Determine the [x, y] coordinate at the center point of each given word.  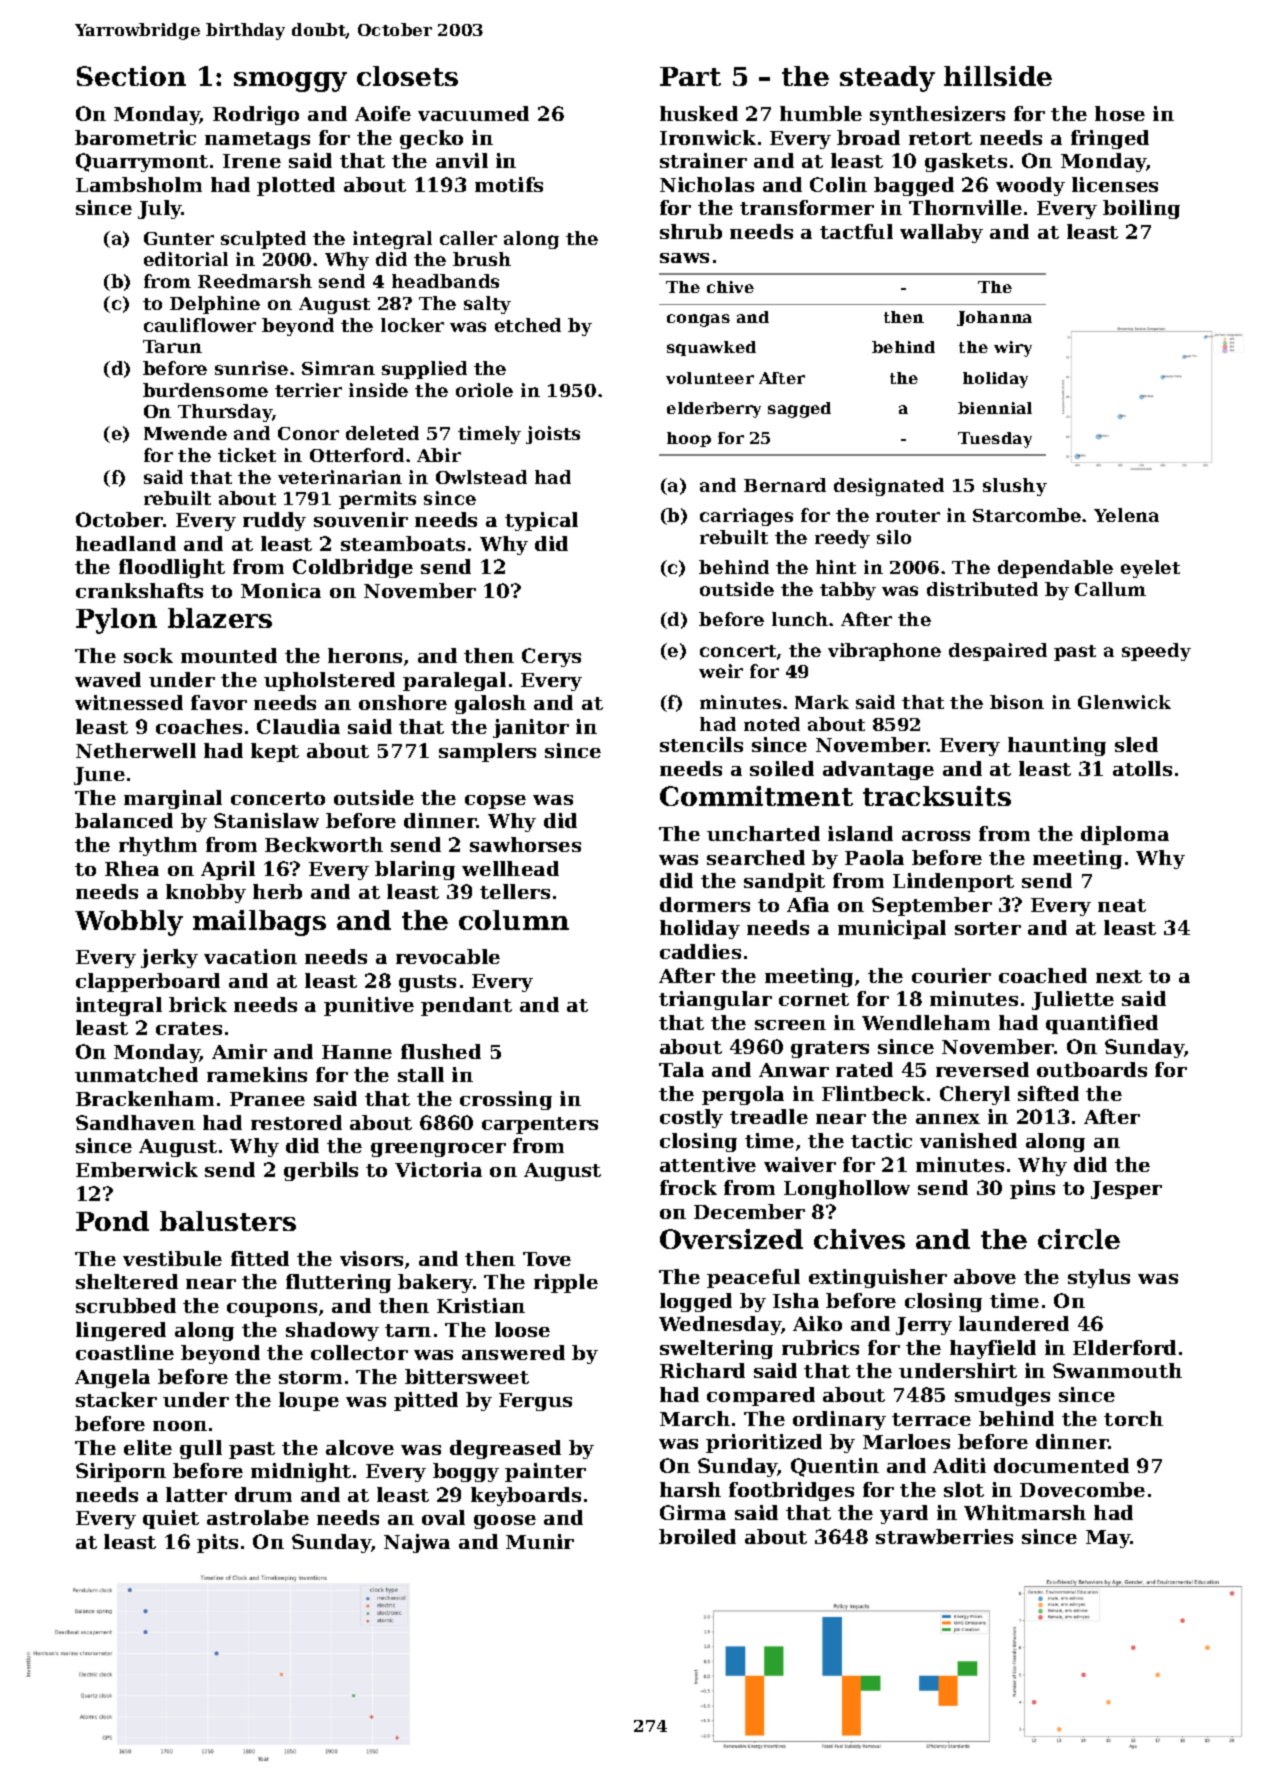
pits [217, 1543]
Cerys [551, 657]
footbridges [791, 1491]
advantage [878, 770]
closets [407, 76]
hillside [998, 76]
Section [131, 76]
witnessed [129, 702]
